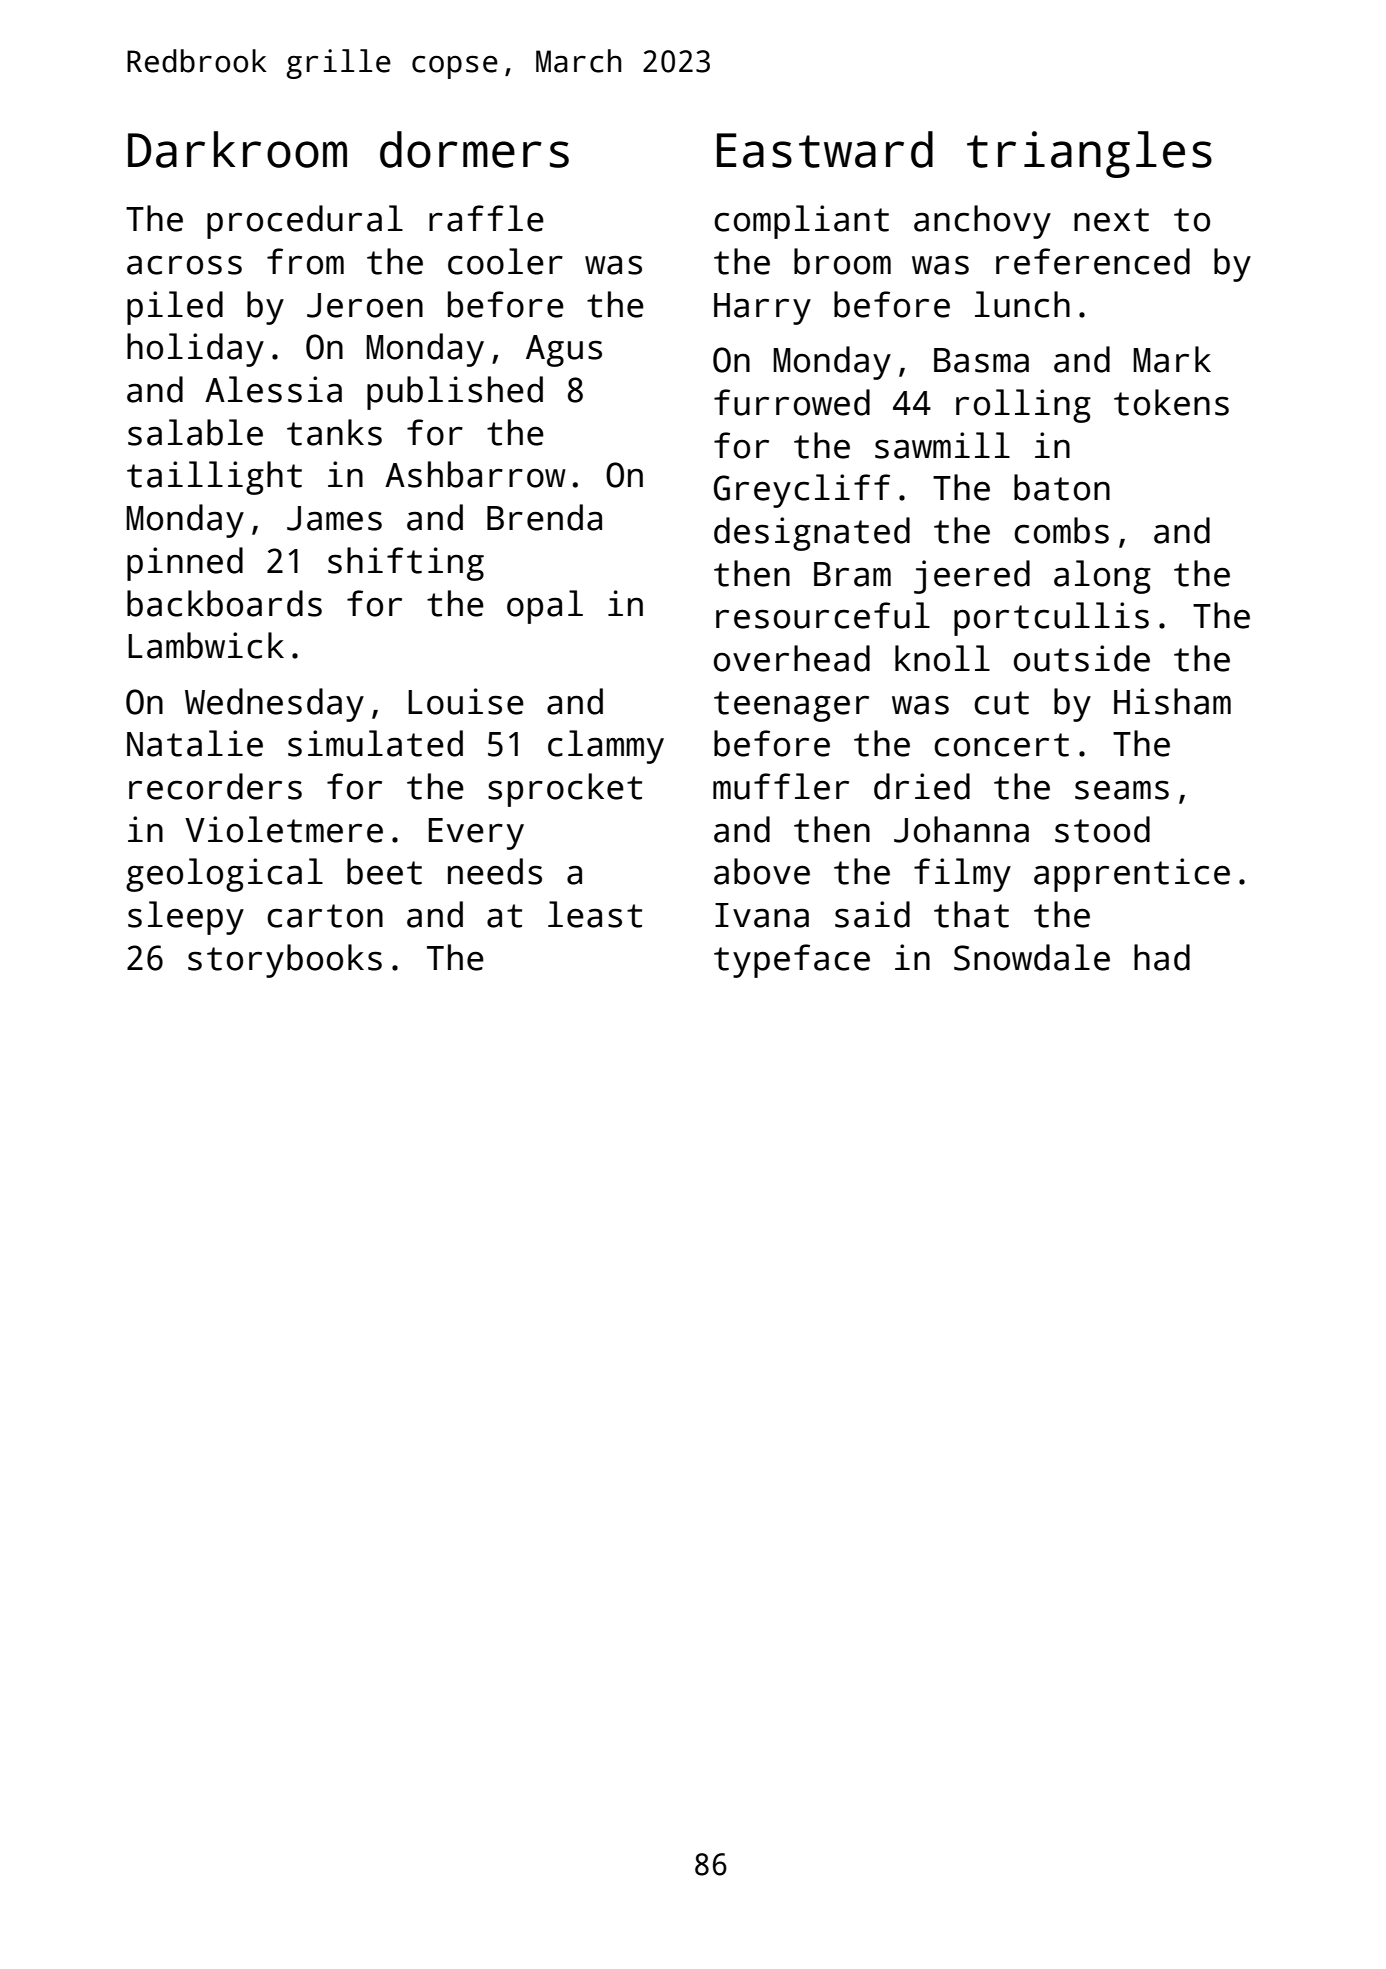  What do you see at coordinates (185, 564) in the document?
I see `pinned` at bounding box center [185, 564].
